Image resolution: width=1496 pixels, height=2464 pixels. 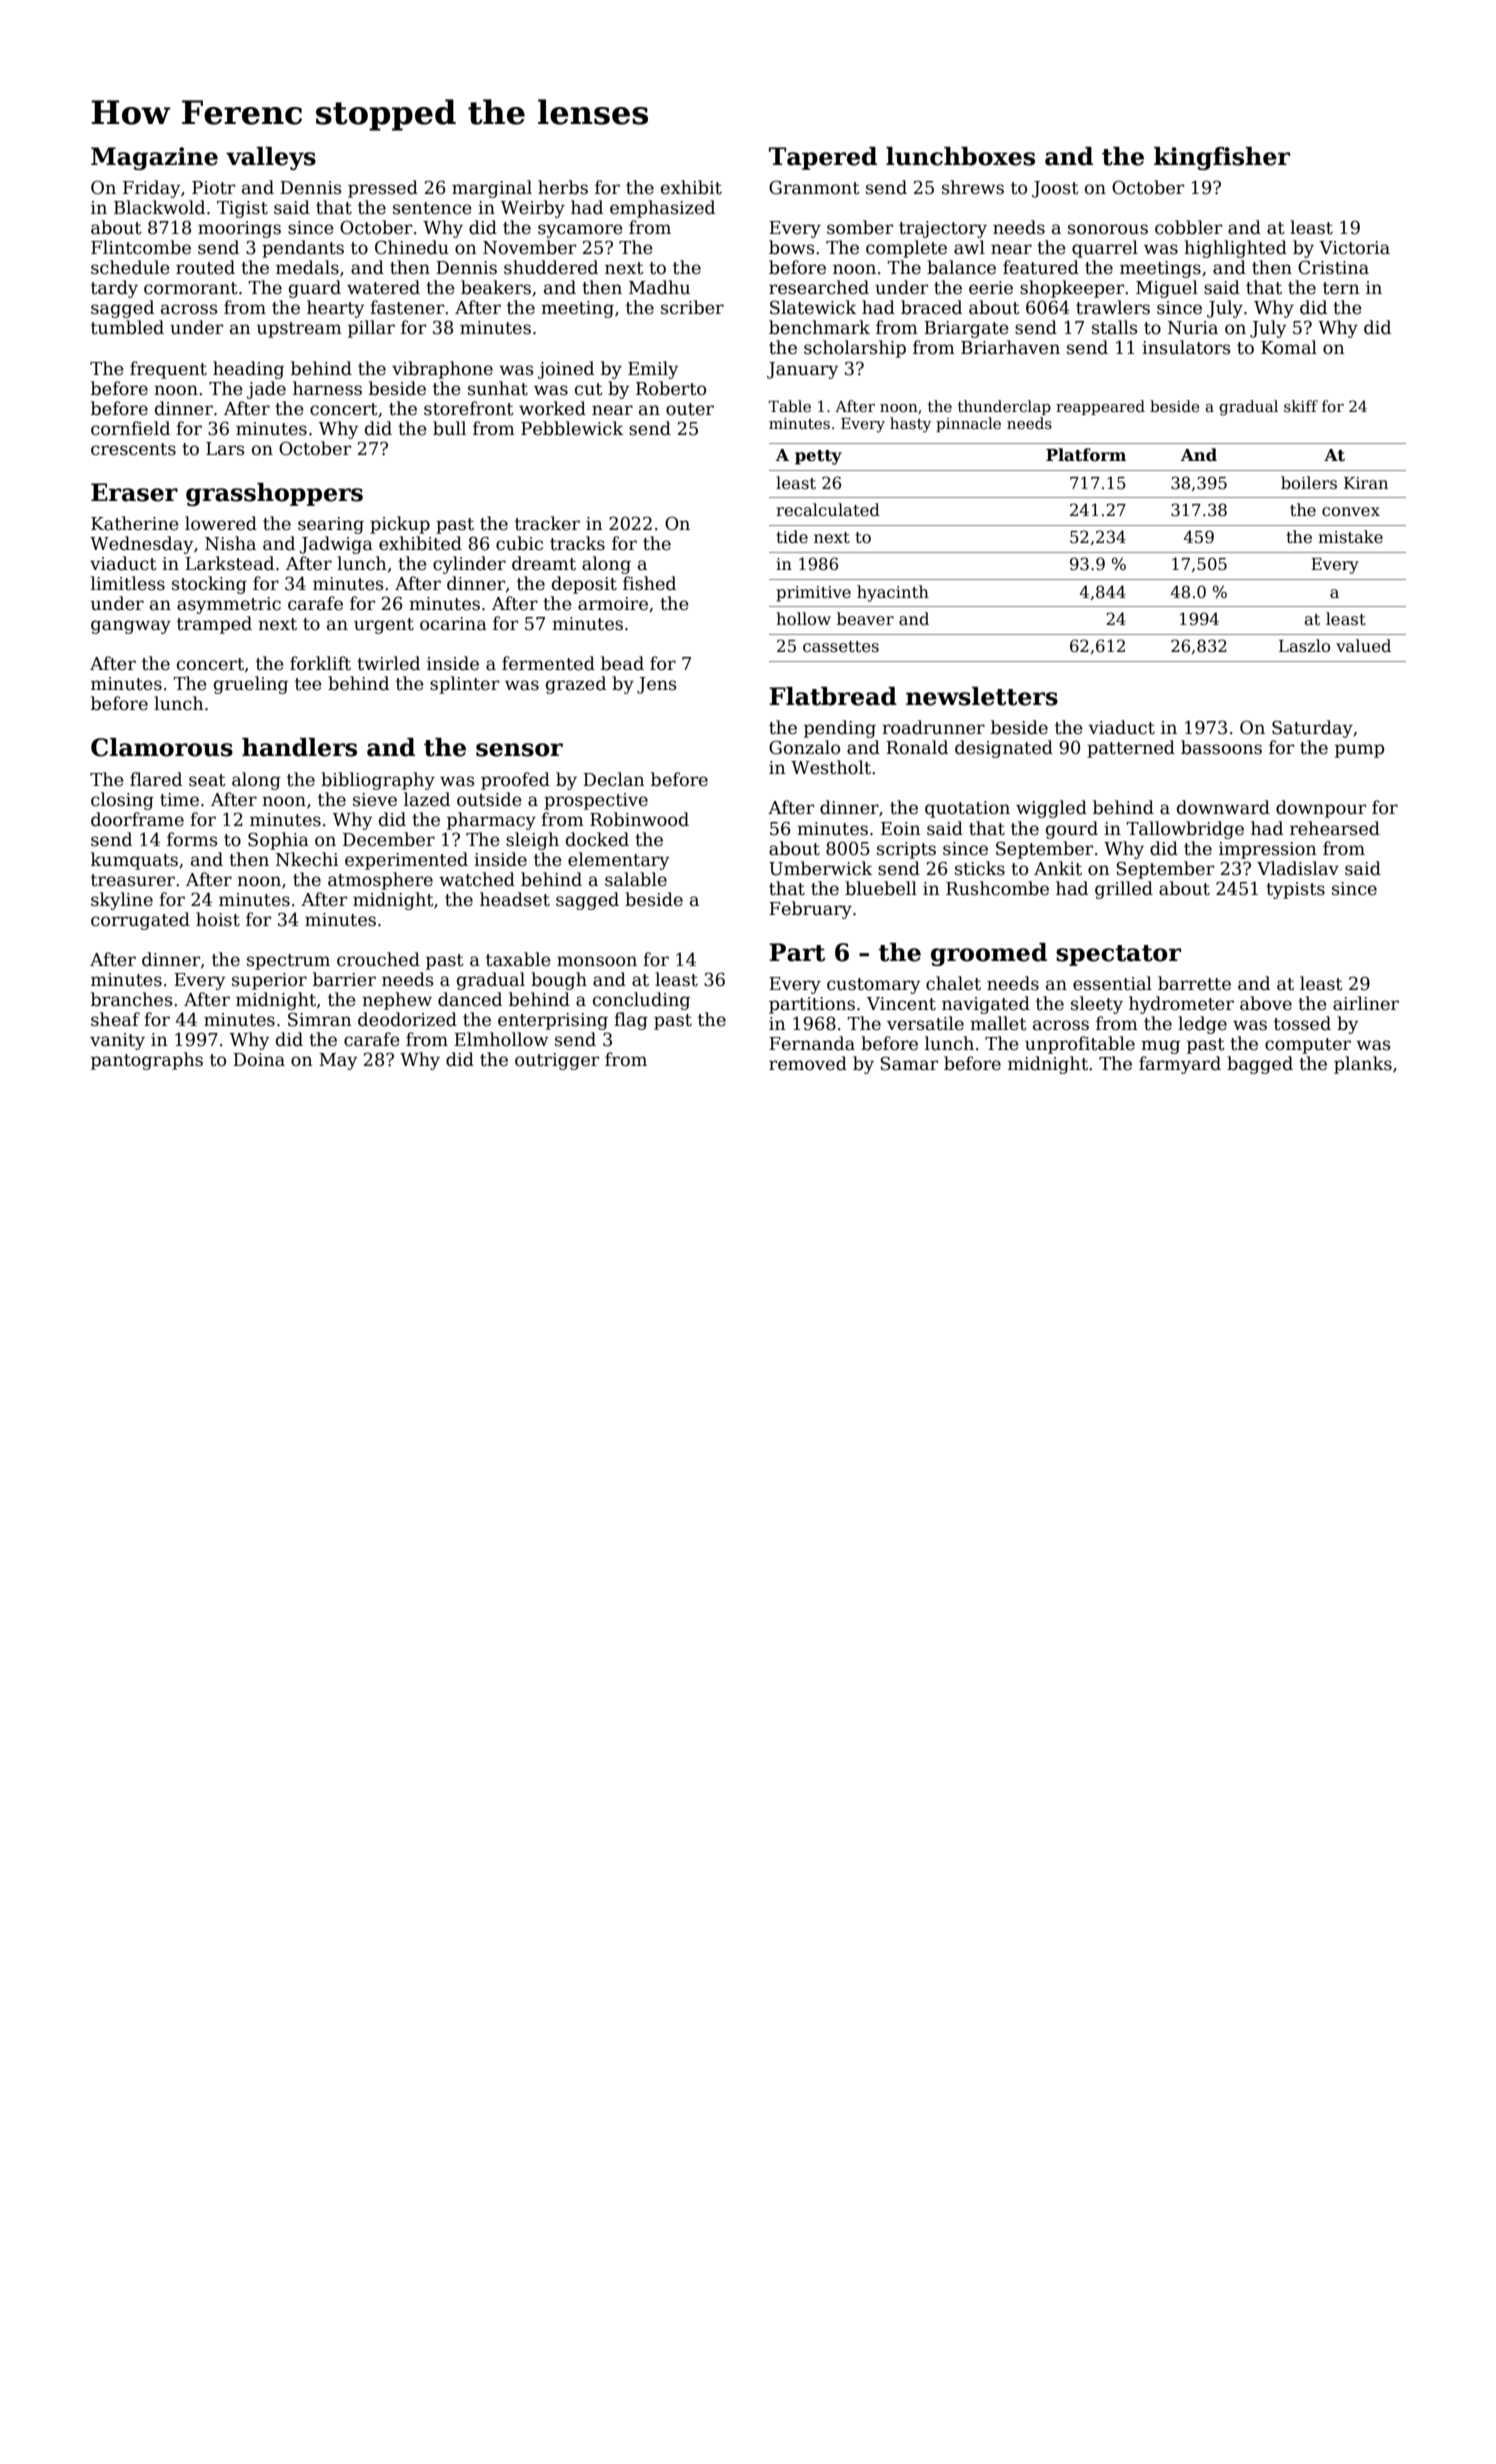 I want to click on removed, so click(x=808, y=1063).
